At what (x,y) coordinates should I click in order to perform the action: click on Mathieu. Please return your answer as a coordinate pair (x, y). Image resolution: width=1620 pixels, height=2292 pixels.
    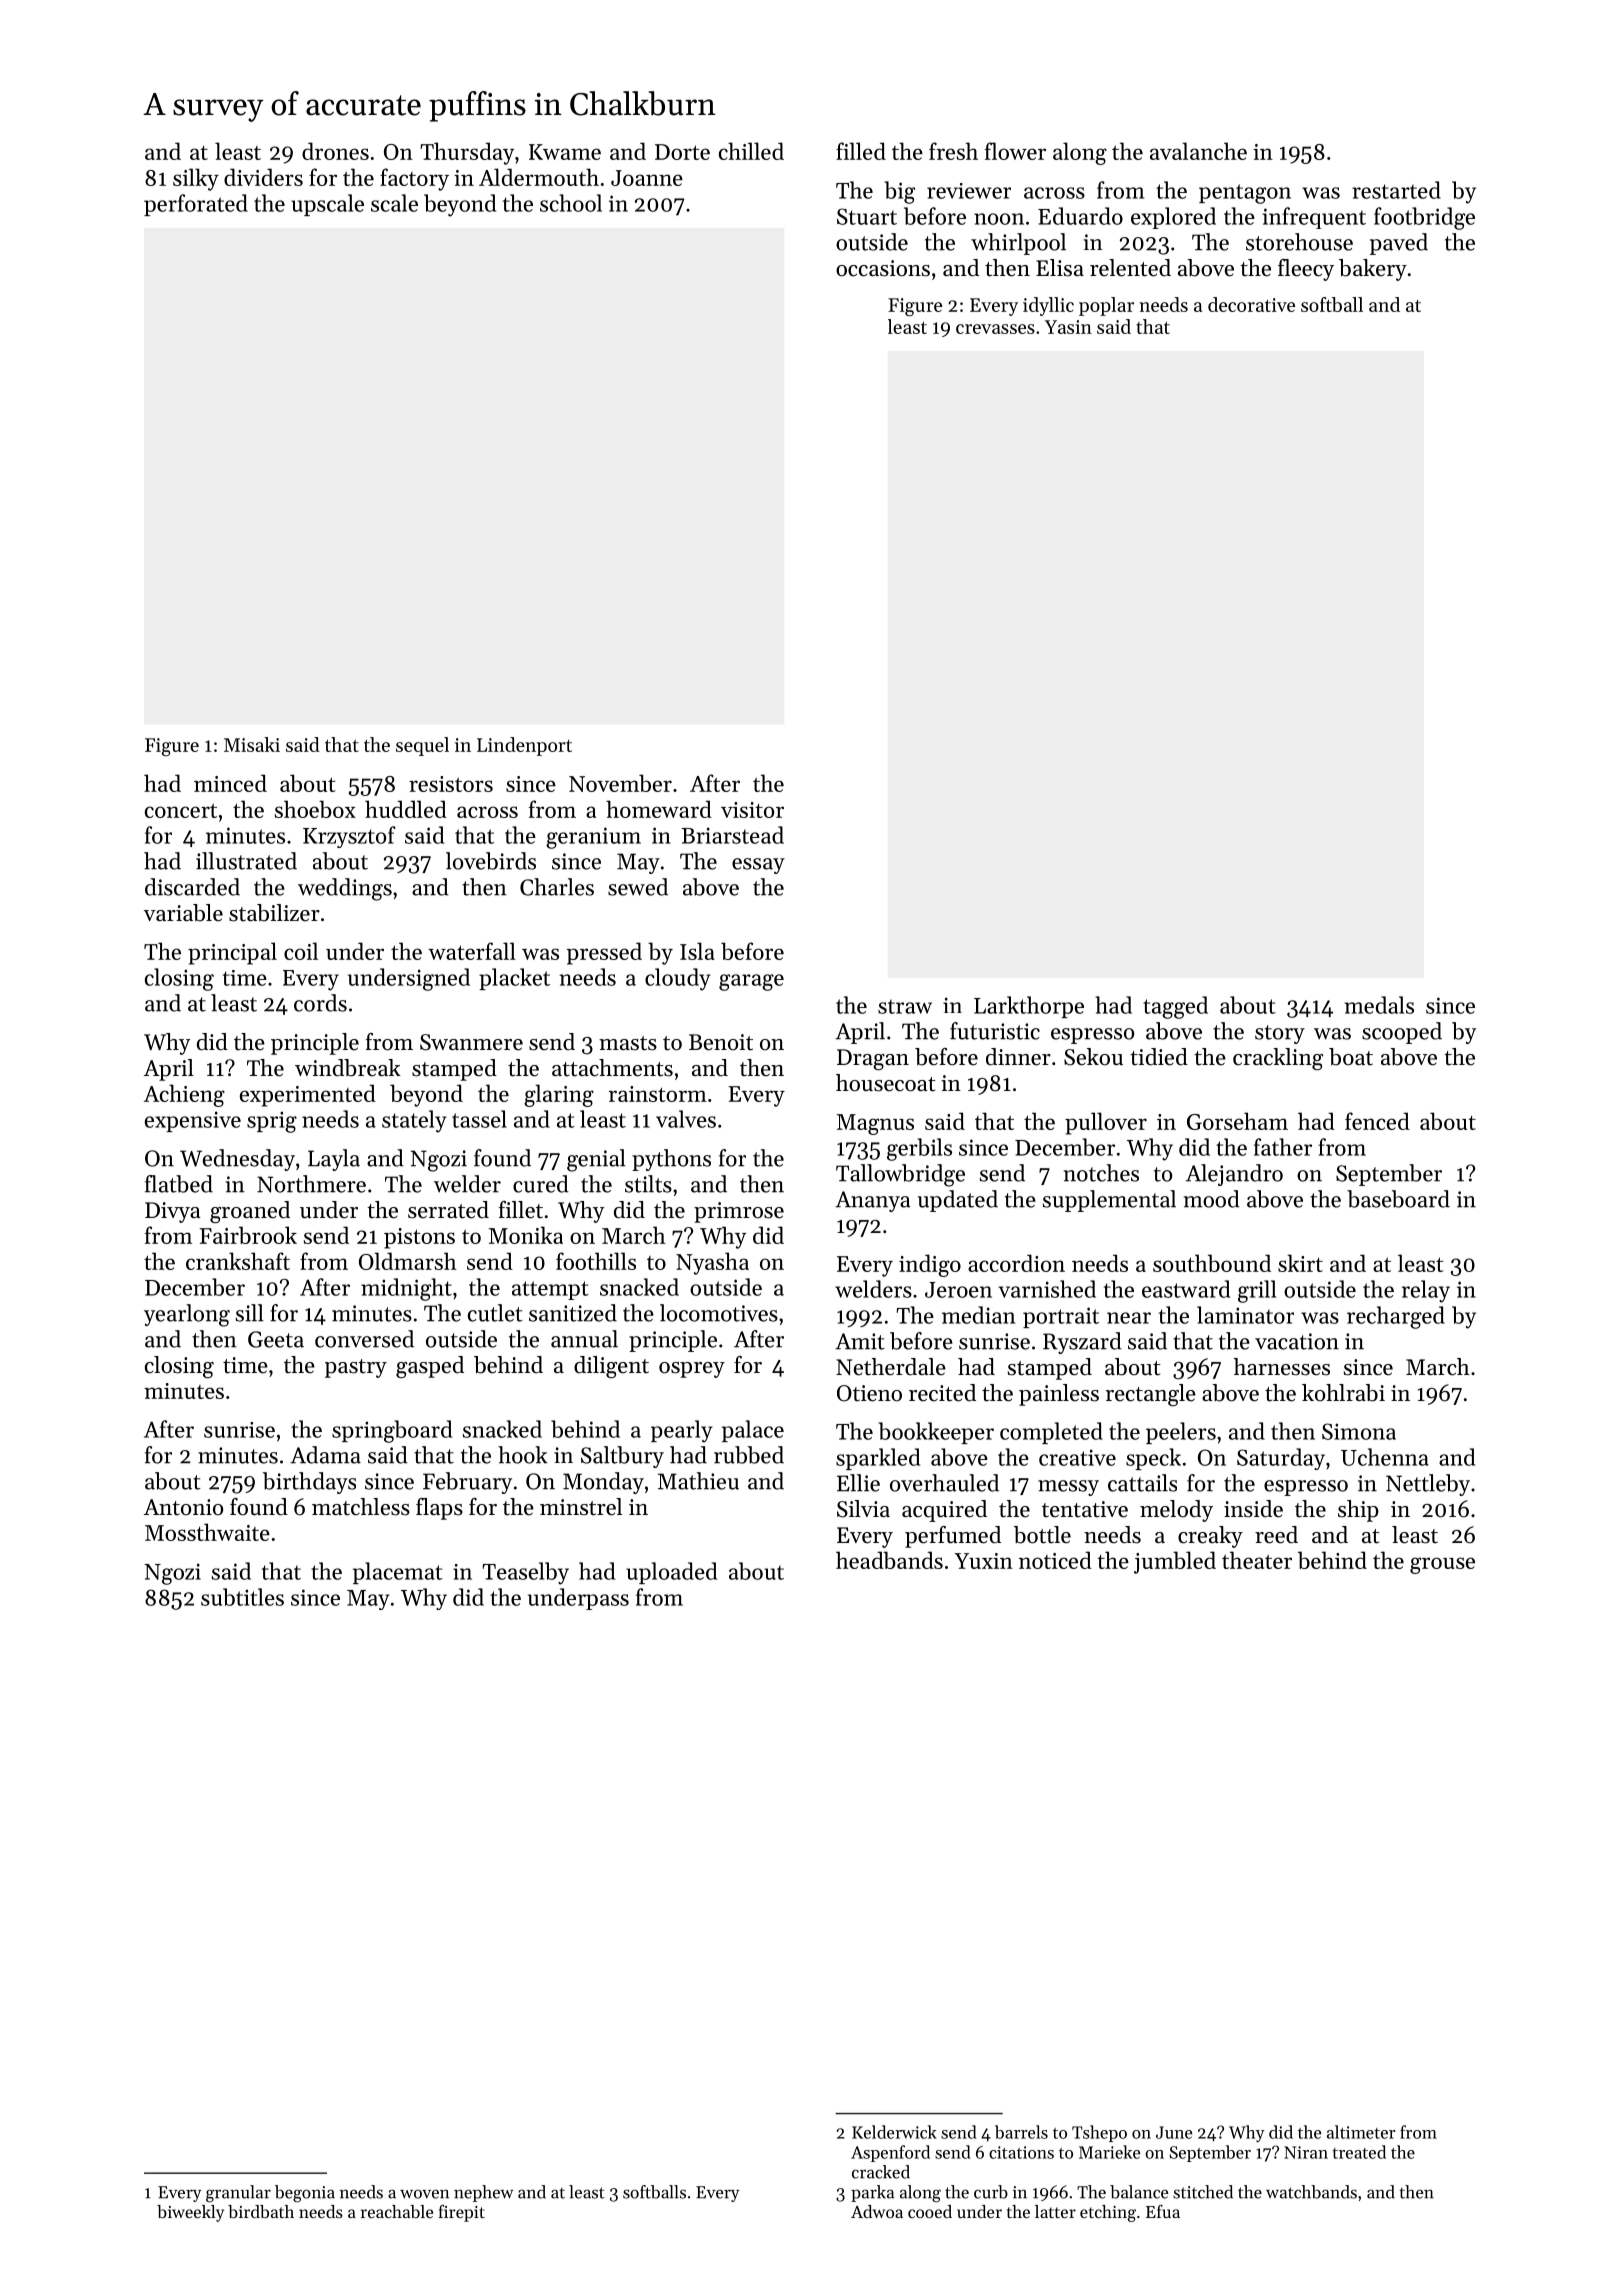
    Looking at the image, I should click on (698, 1481).
